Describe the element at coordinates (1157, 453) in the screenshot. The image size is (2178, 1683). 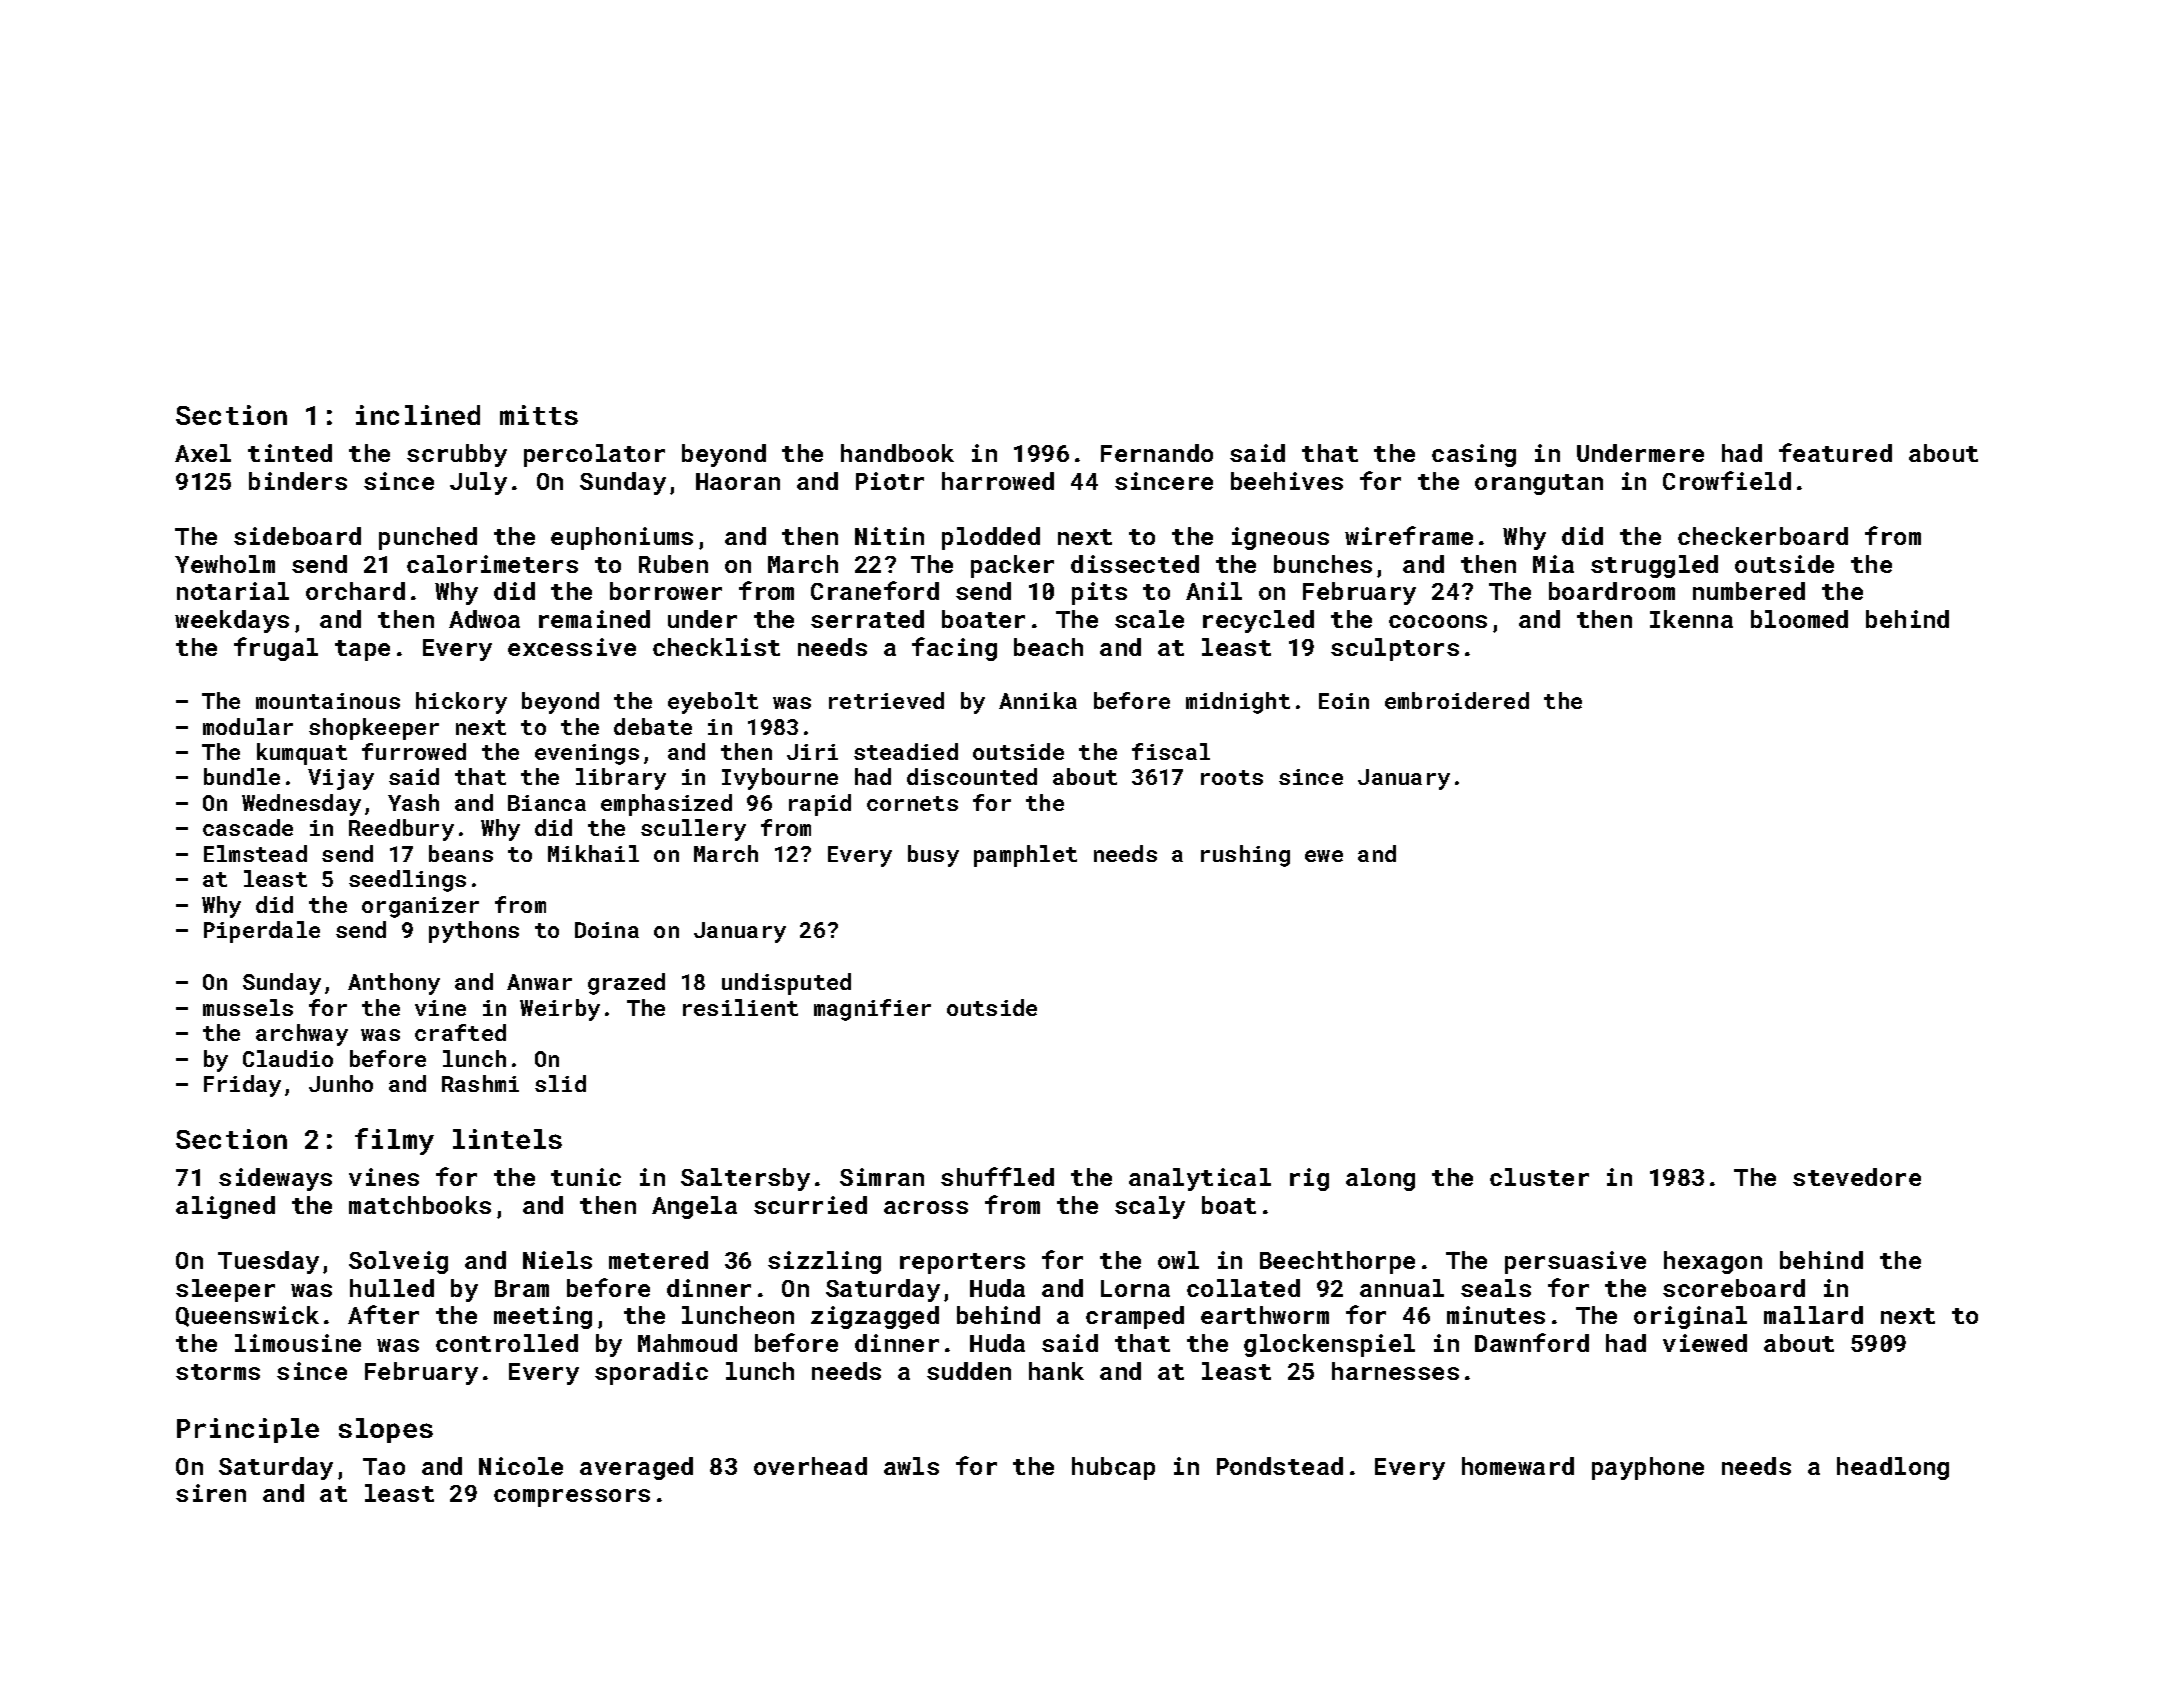
I see `Fernando` at that location.
